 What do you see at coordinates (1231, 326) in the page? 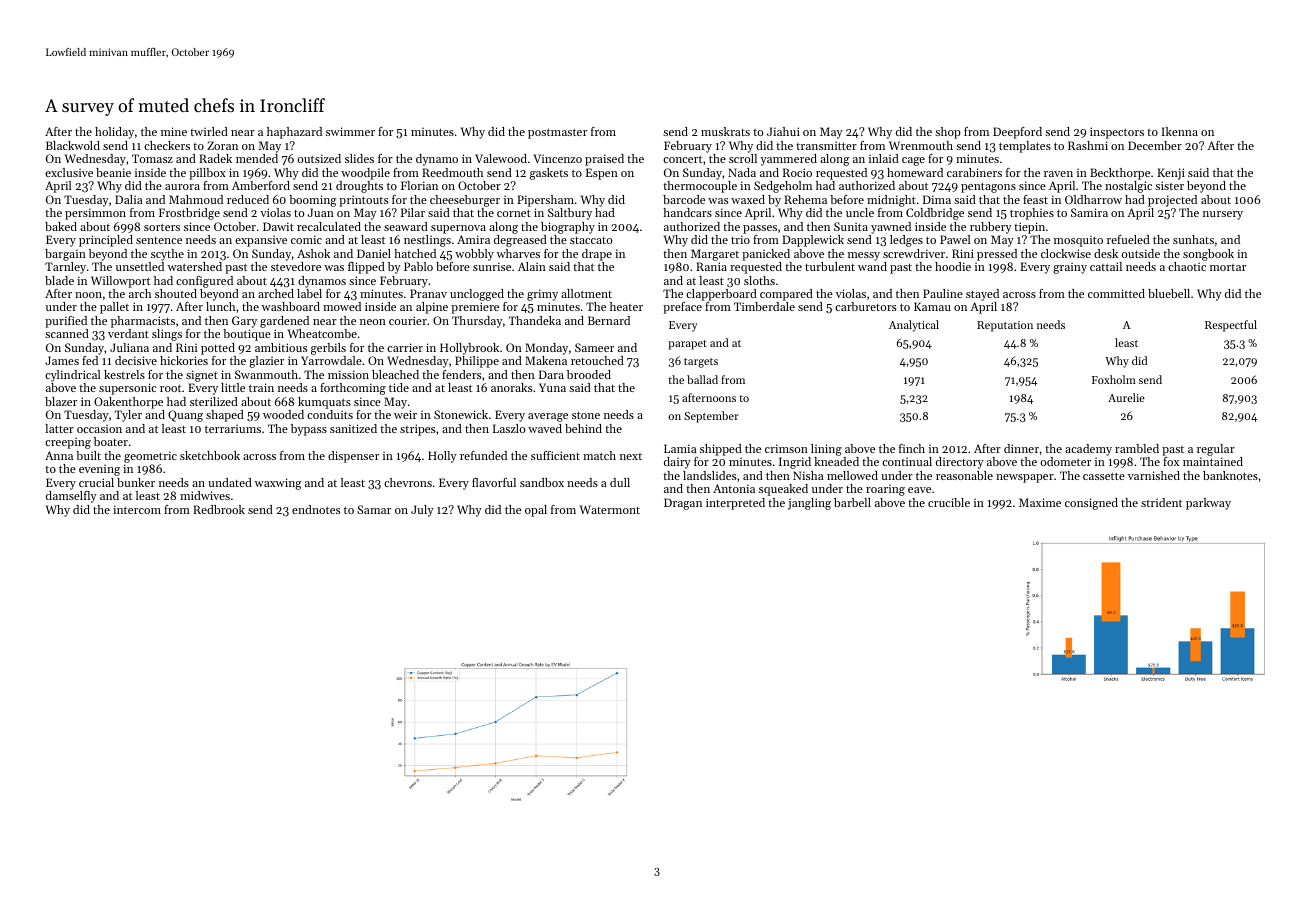
I see `Respectful` at bounding box center [1231, 326].
